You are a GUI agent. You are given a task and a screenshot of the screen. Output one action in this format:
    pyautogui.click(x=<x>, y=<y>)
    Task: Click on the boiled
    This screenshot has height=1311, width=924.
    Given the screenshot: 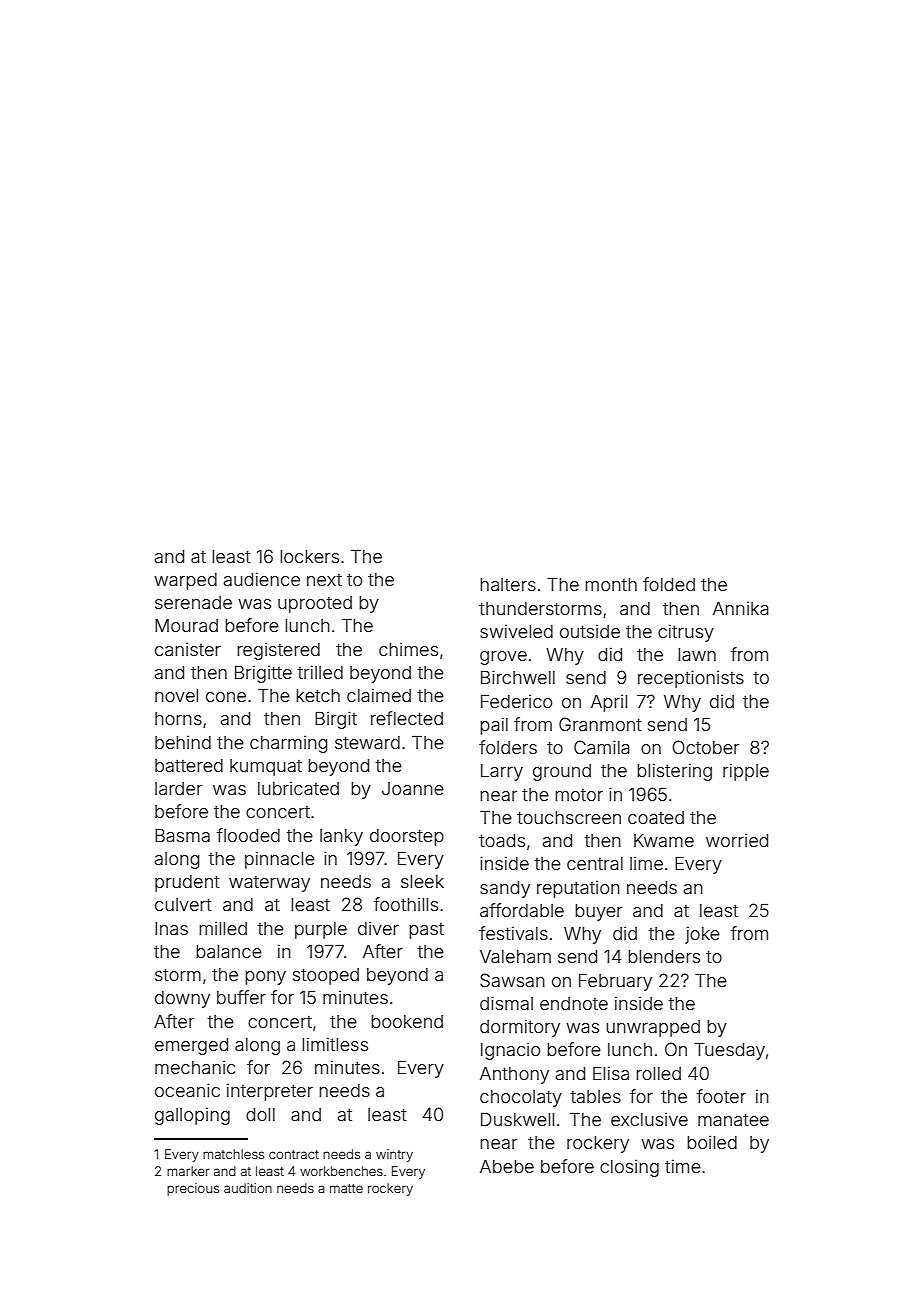 What is the action you would take?
    pyautogui.click(x=712, y=1142)
